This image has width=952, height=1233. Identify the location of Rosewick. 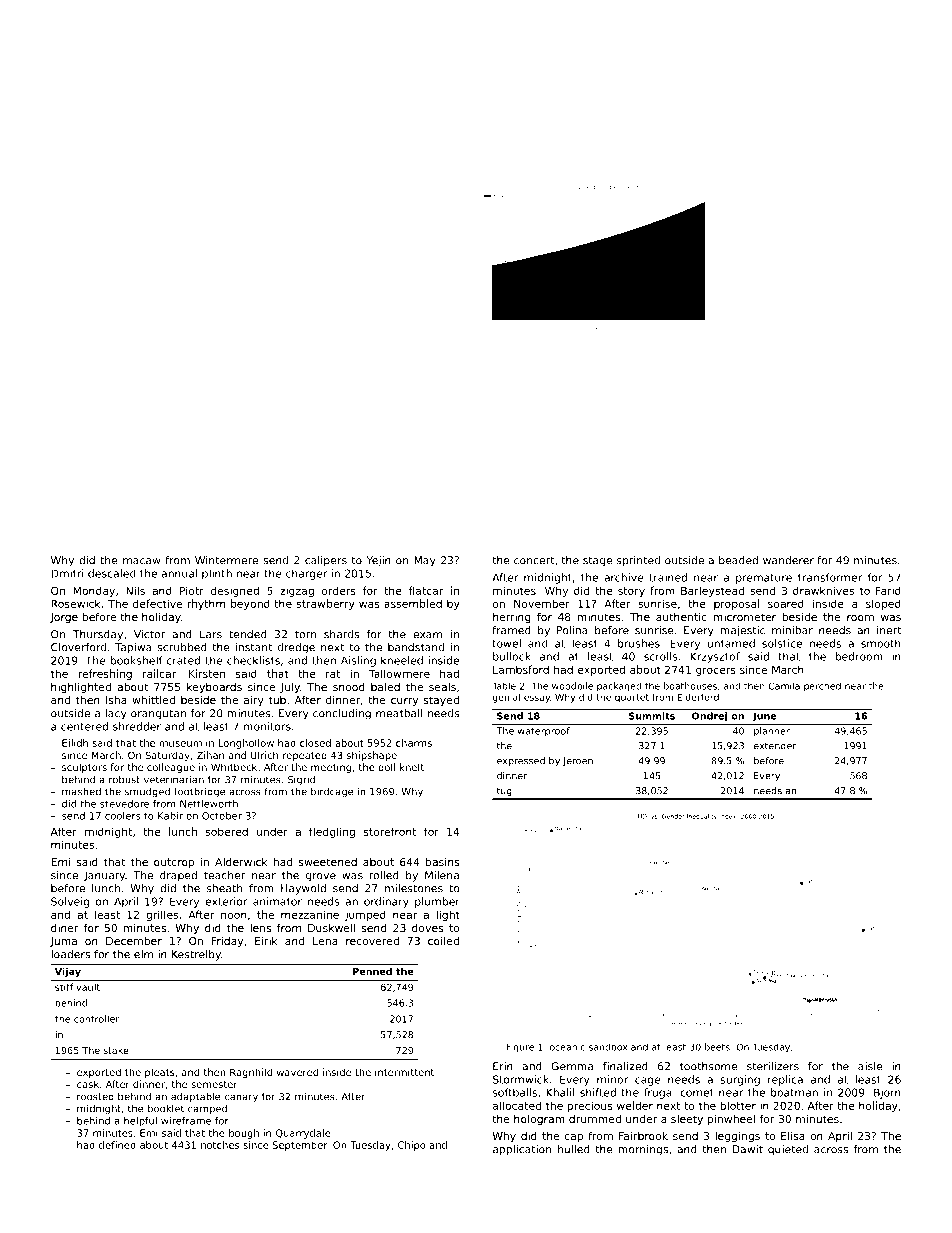
(76, 603).
